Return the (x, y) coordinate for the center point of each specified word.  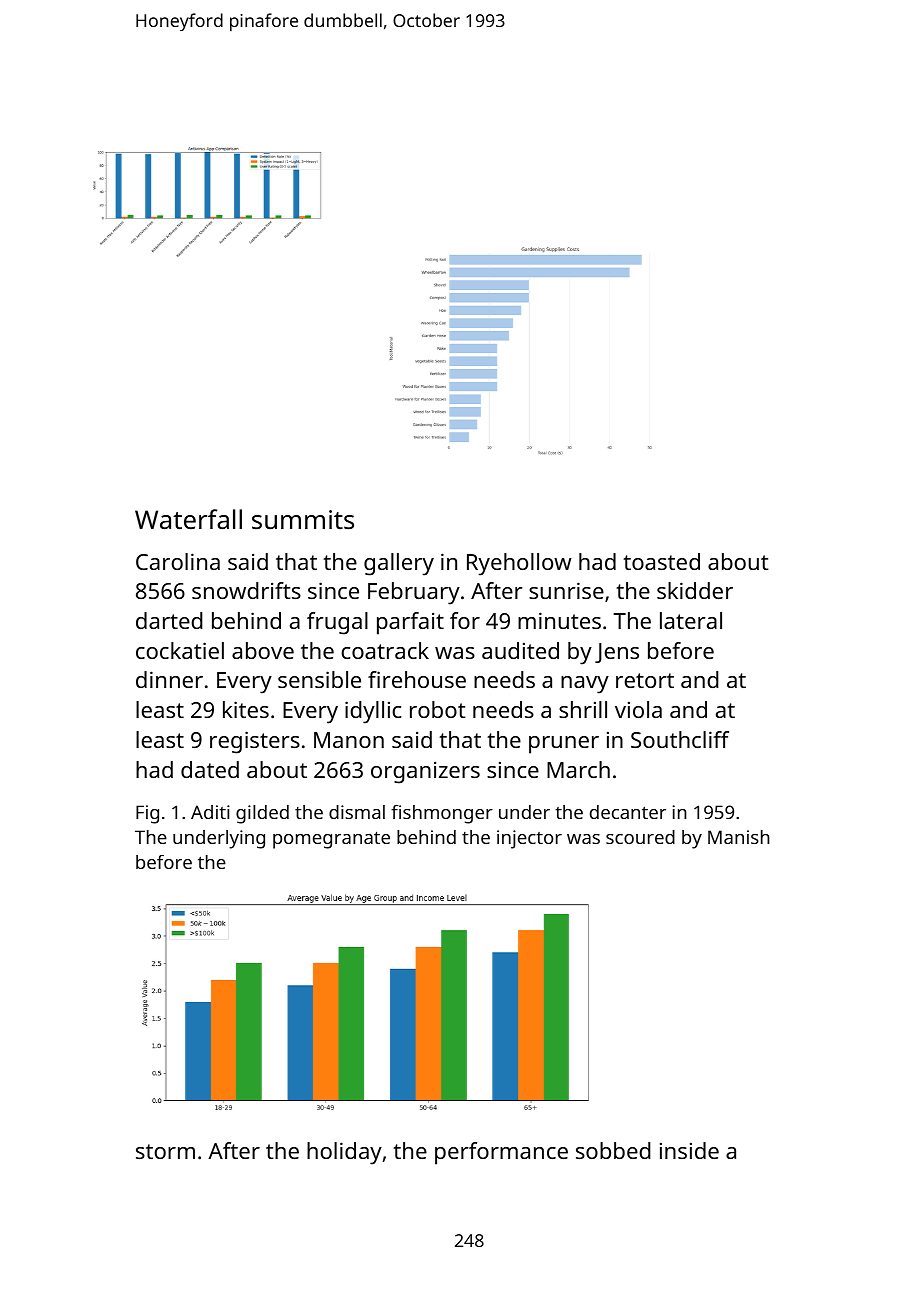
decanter (628, 812)
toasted (662, 561)
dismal (357, 812)
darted (169, 620)
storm (165, 1151)
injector (529, 839)
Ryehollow (519, 564)
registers (255, 742)
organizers (425, 773)
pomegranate (331, 840)
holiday (344, 1153)
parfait (410, 623)
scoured (640, 837)
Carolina (178, 561)
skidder (695, 590)
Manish (739, 837)
